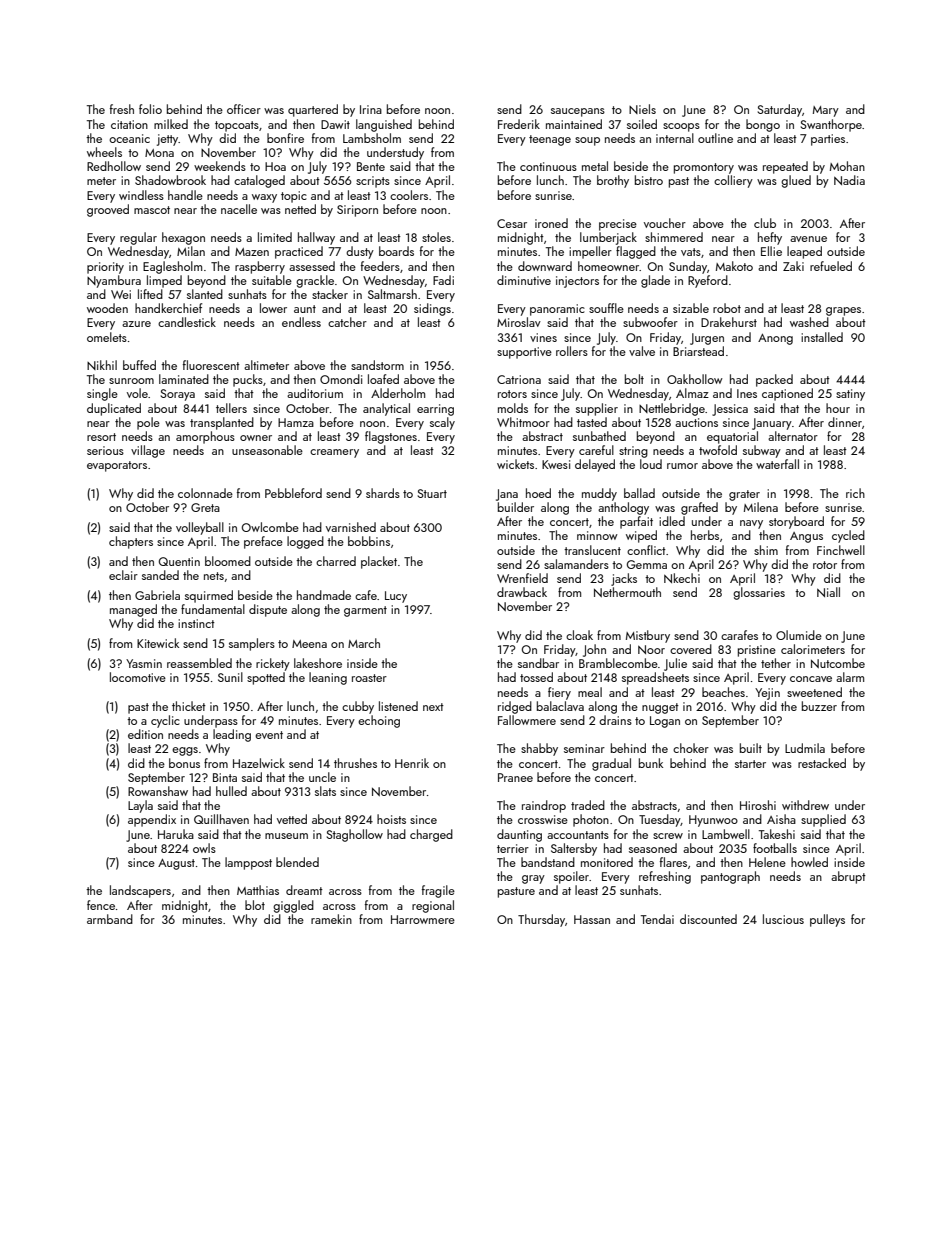  Describe the element at coordinates (392, 294) in the screenshot. I see `Saltmarsh` at that location.
